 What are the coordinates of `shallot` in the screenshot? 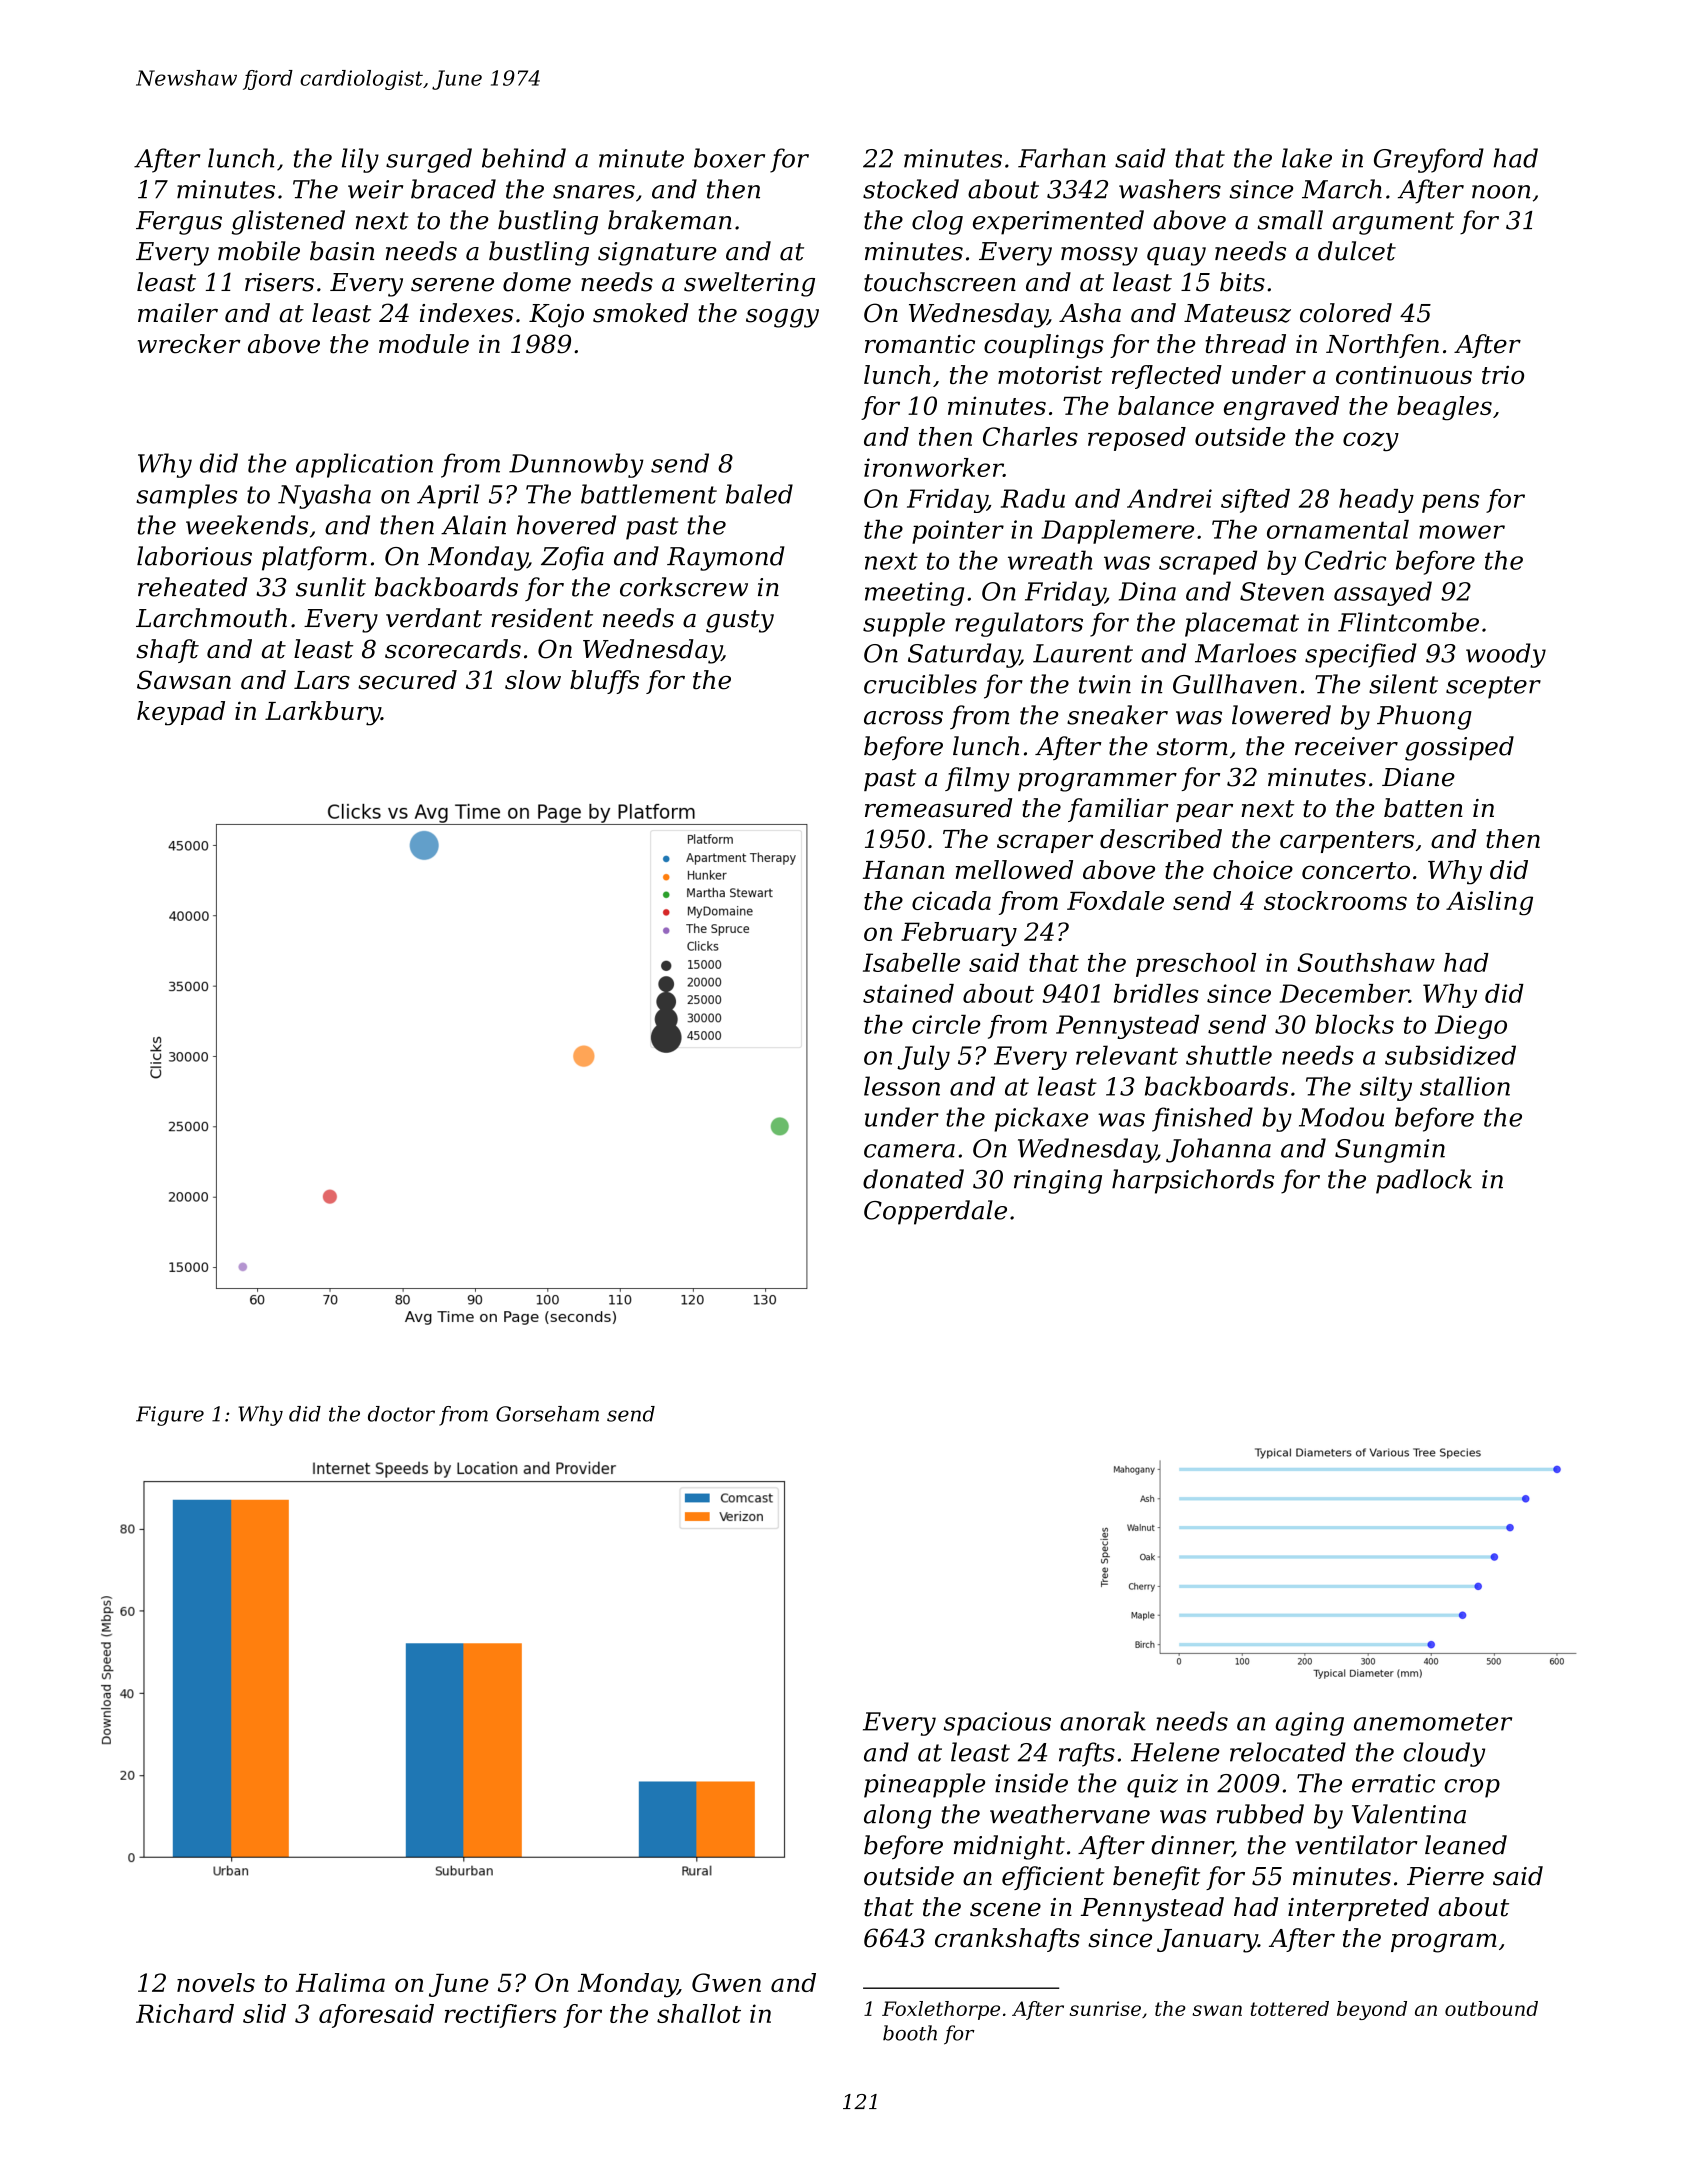 It's located at (699, 2013).
